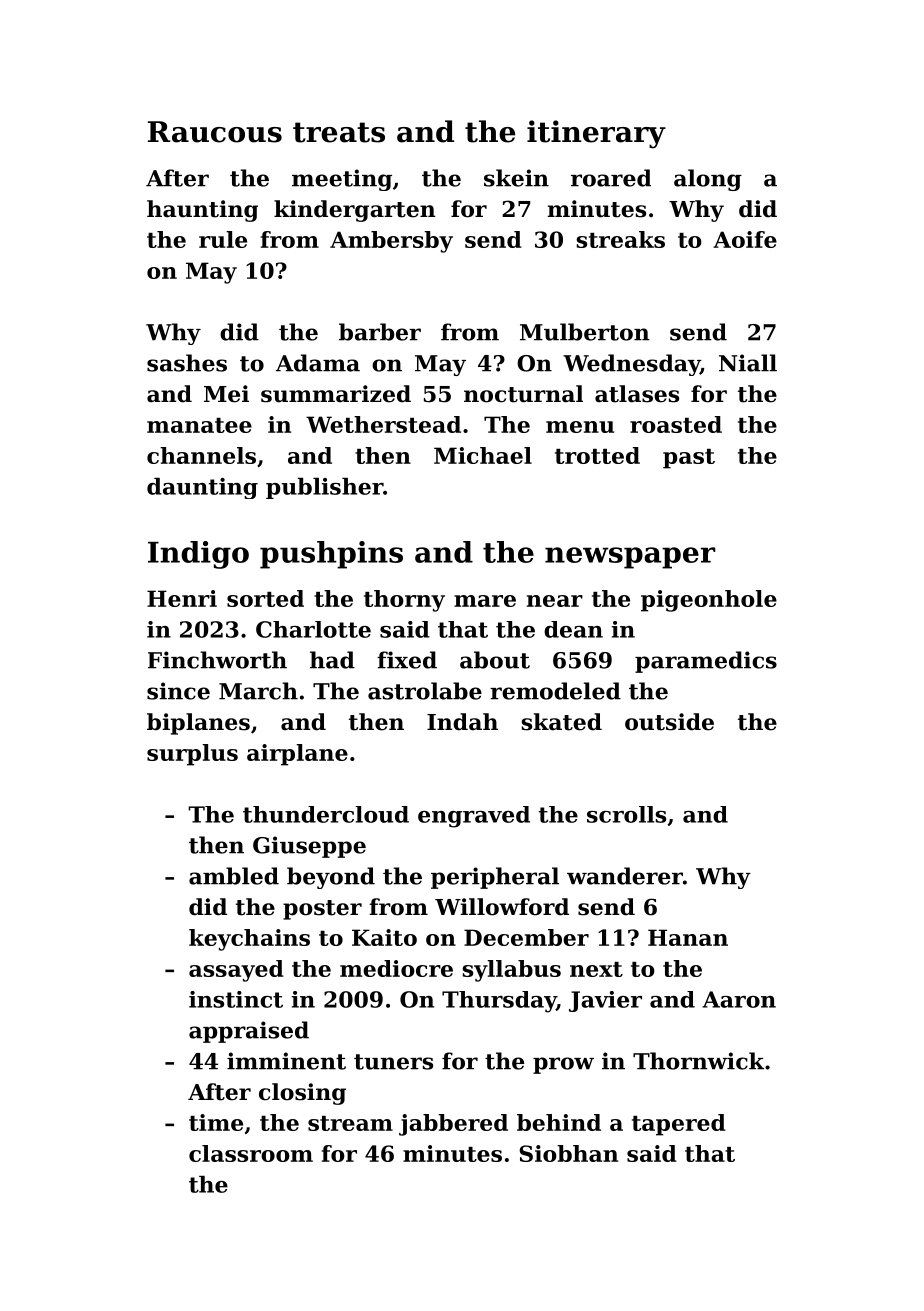  What do you see at coordinates (516, 178) in the image?
I see `skein` at bounding box center [516, 178].
